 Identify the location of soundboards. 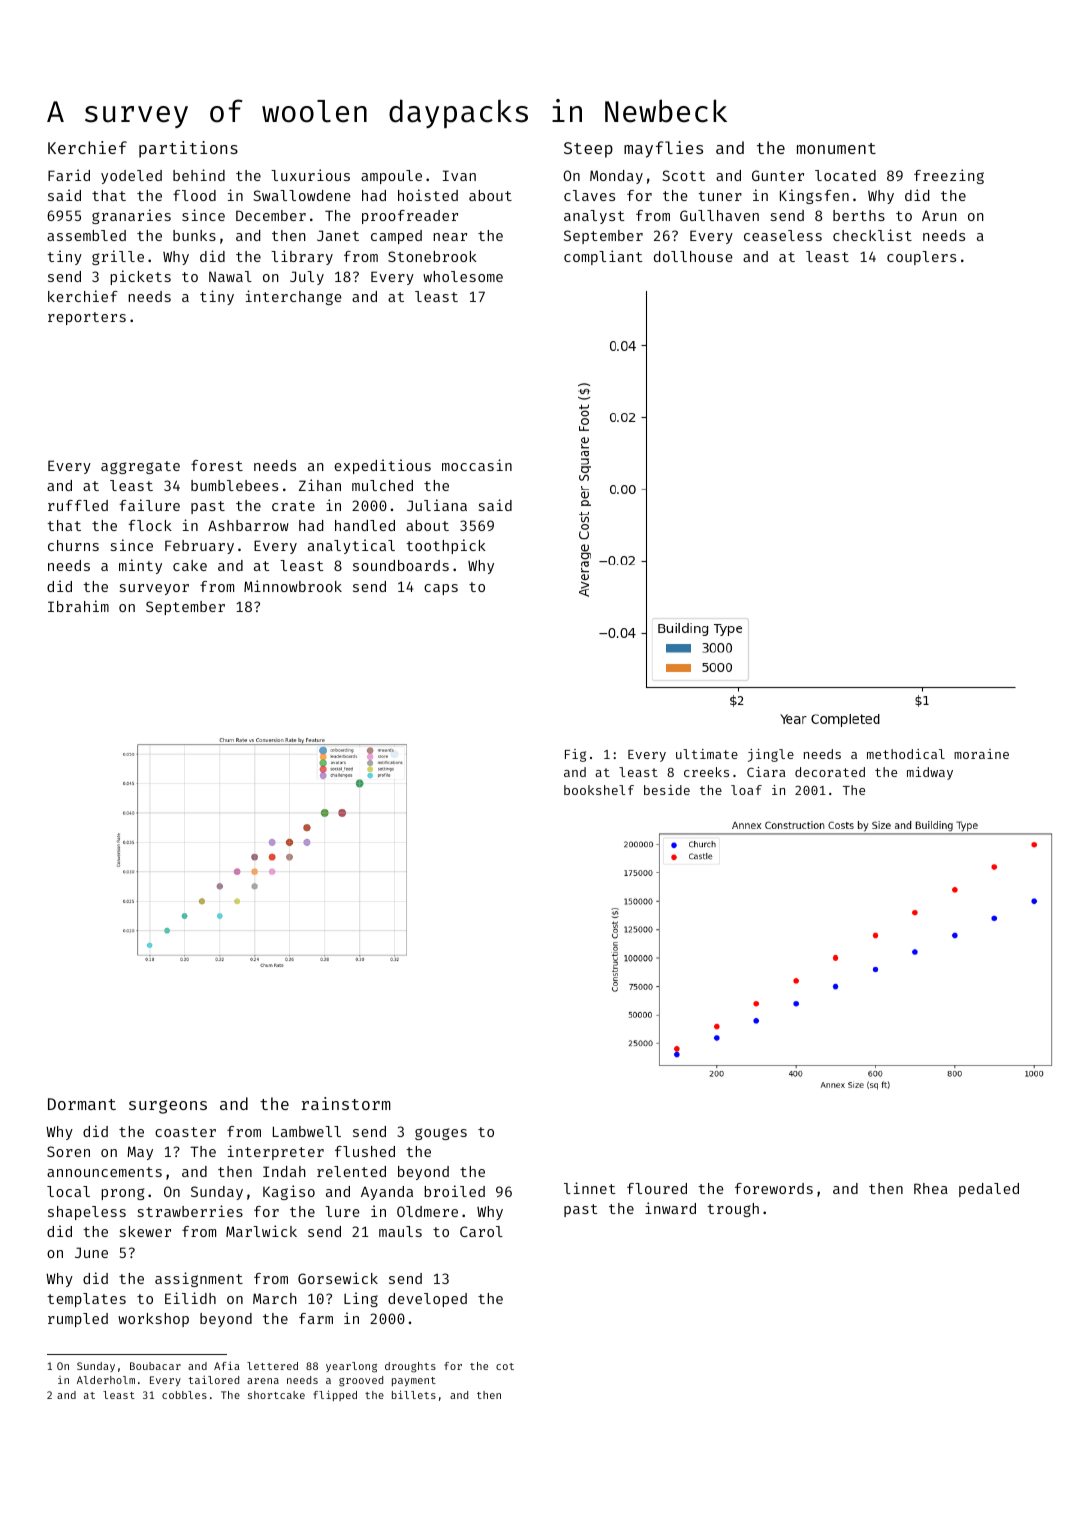
(401, 565).
